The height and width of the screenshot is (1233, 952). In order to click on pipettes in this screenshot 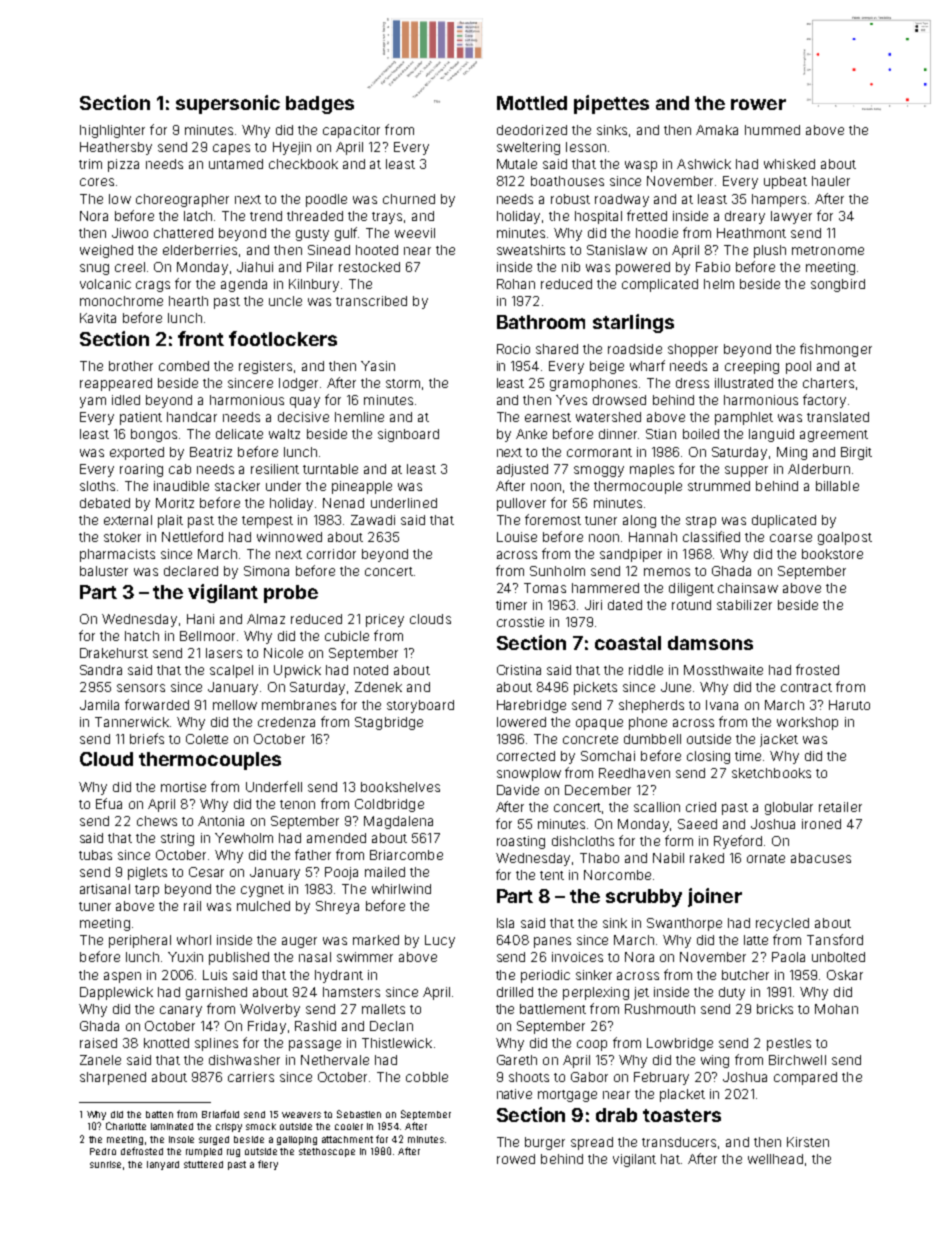, I will do `click(611, 104)`.
